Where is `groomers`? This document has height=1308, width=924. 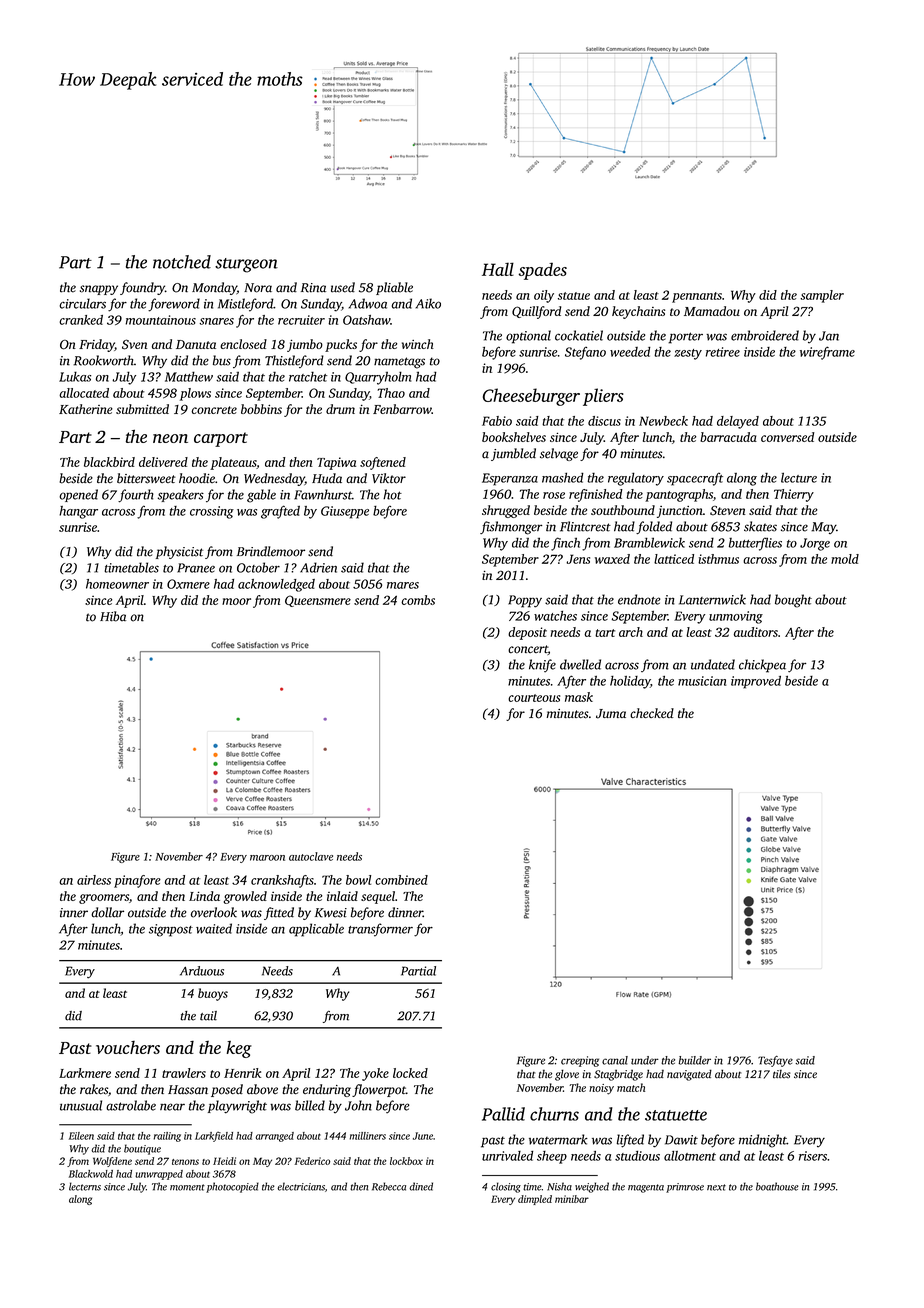 groomers is located at coordinates (104, 899).
